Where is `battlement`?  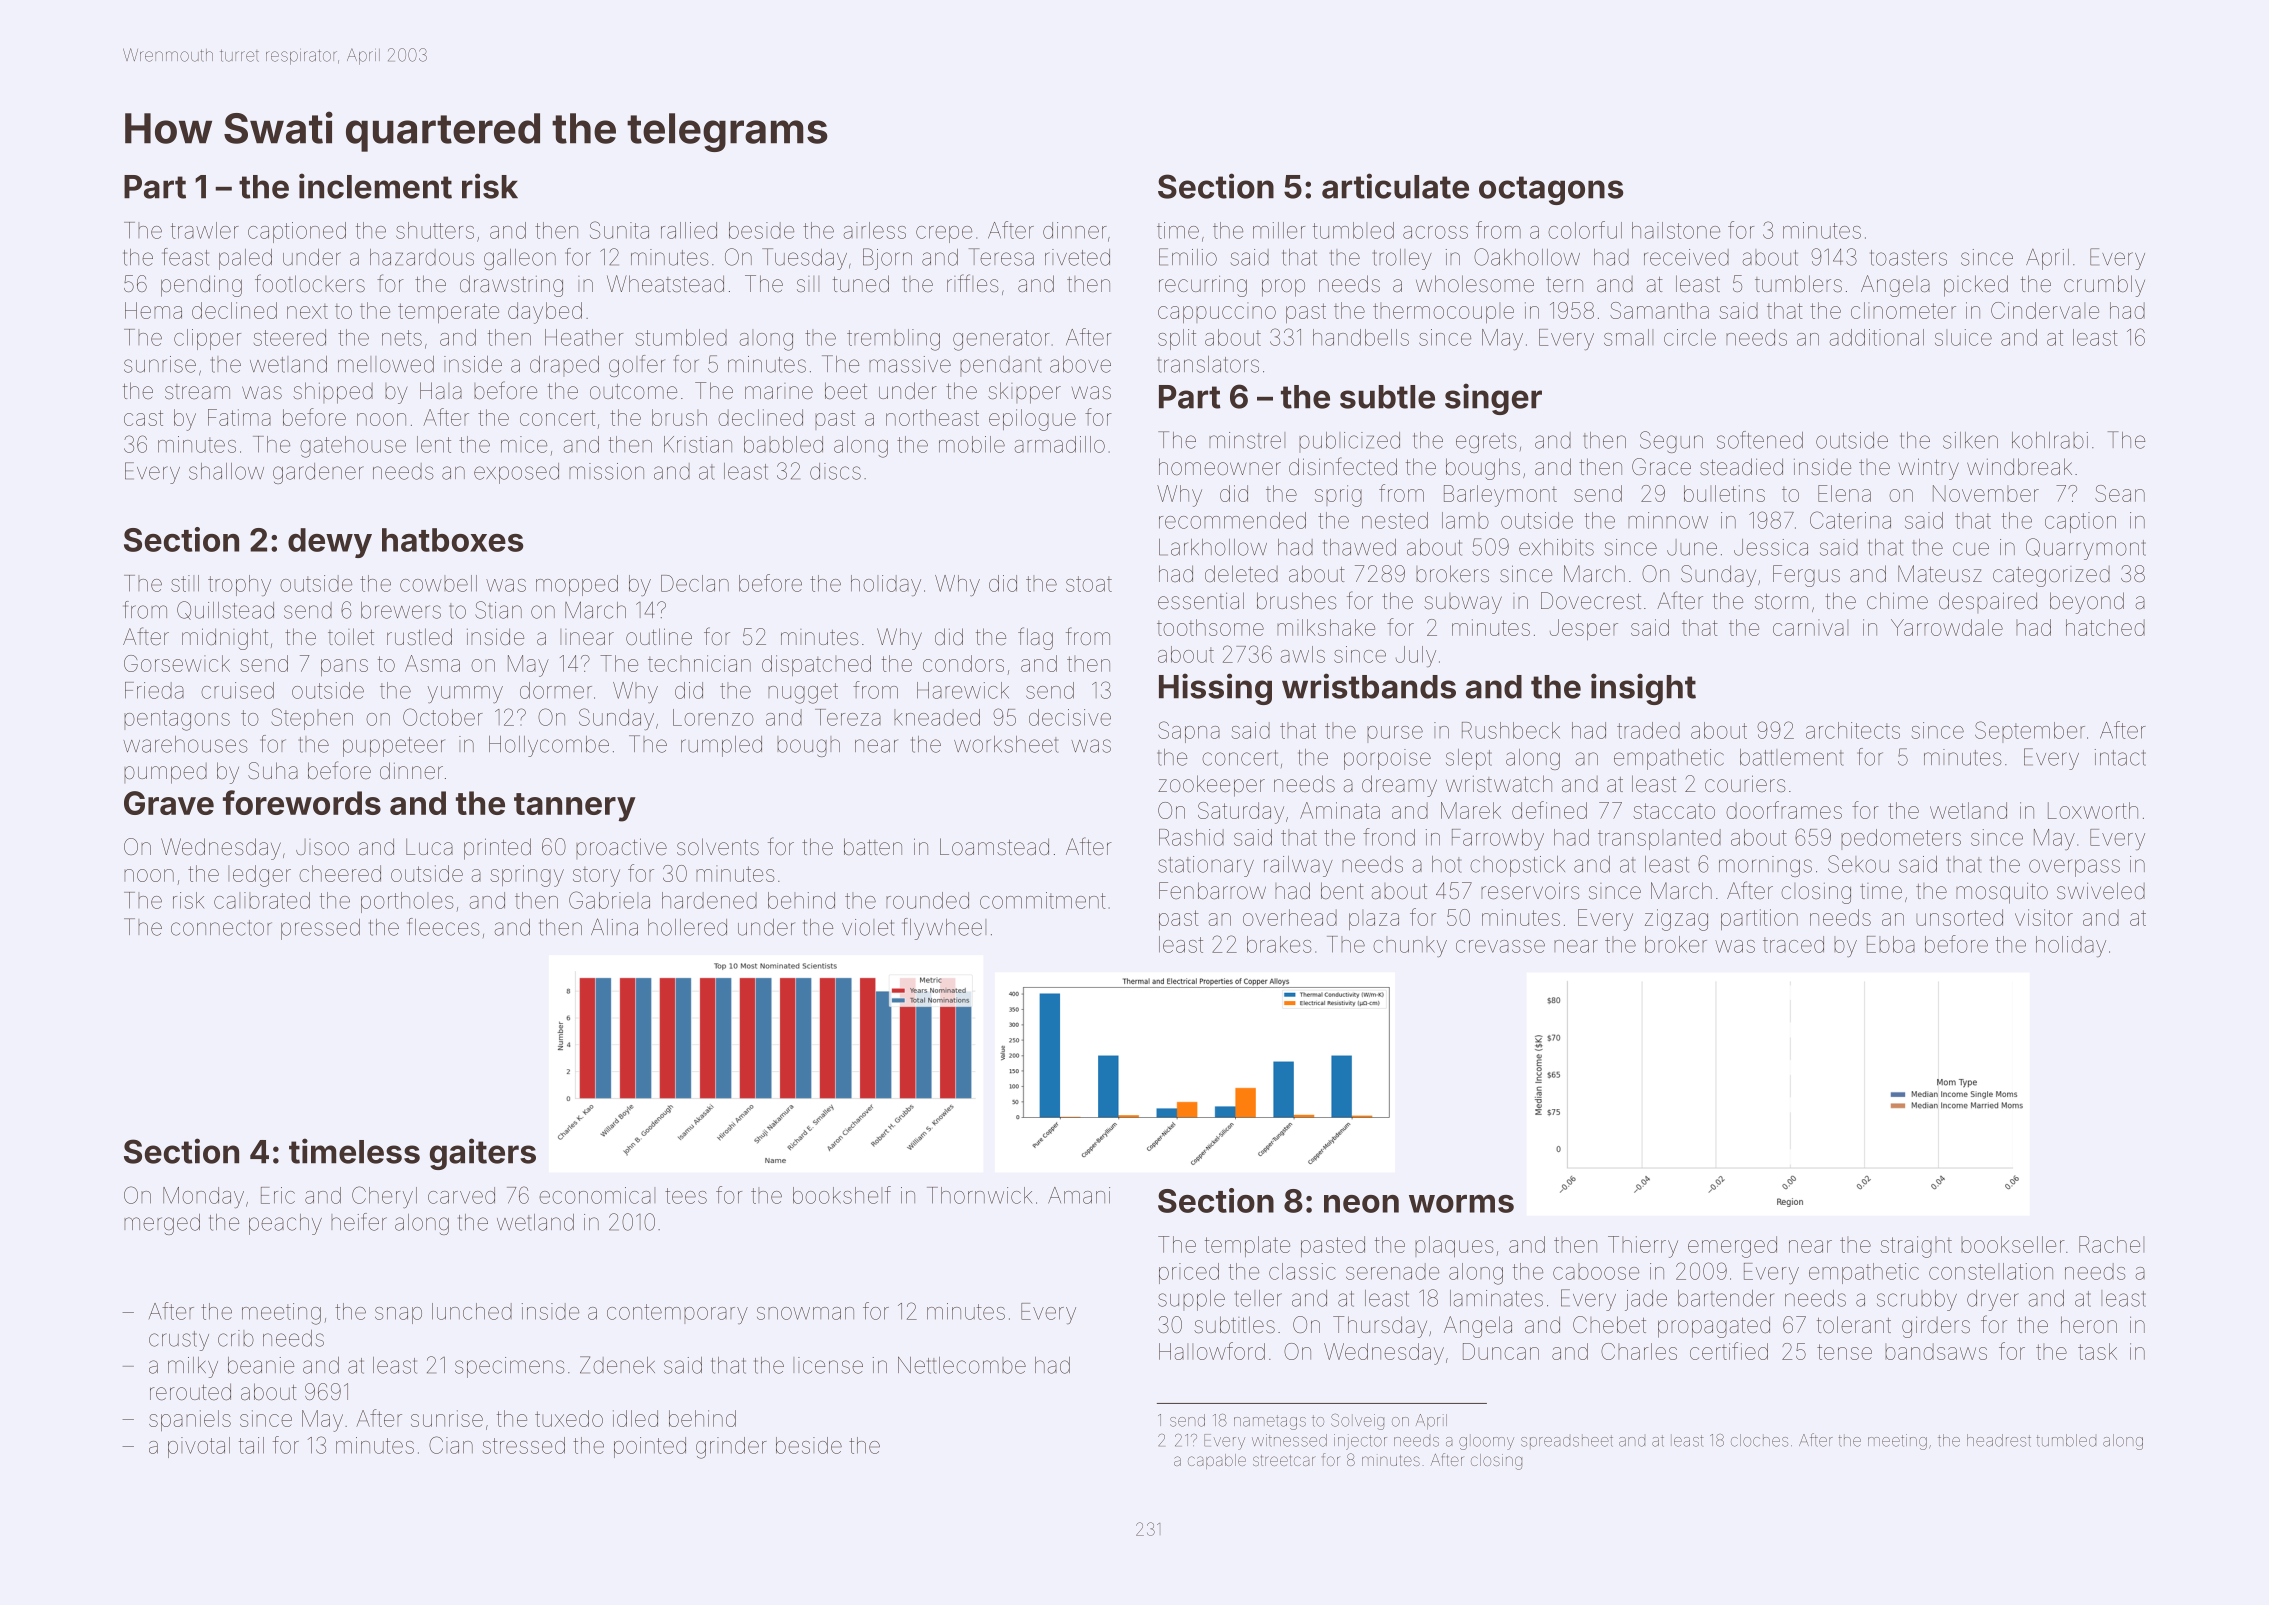
battlement is located at coordinates (1791, 757).
